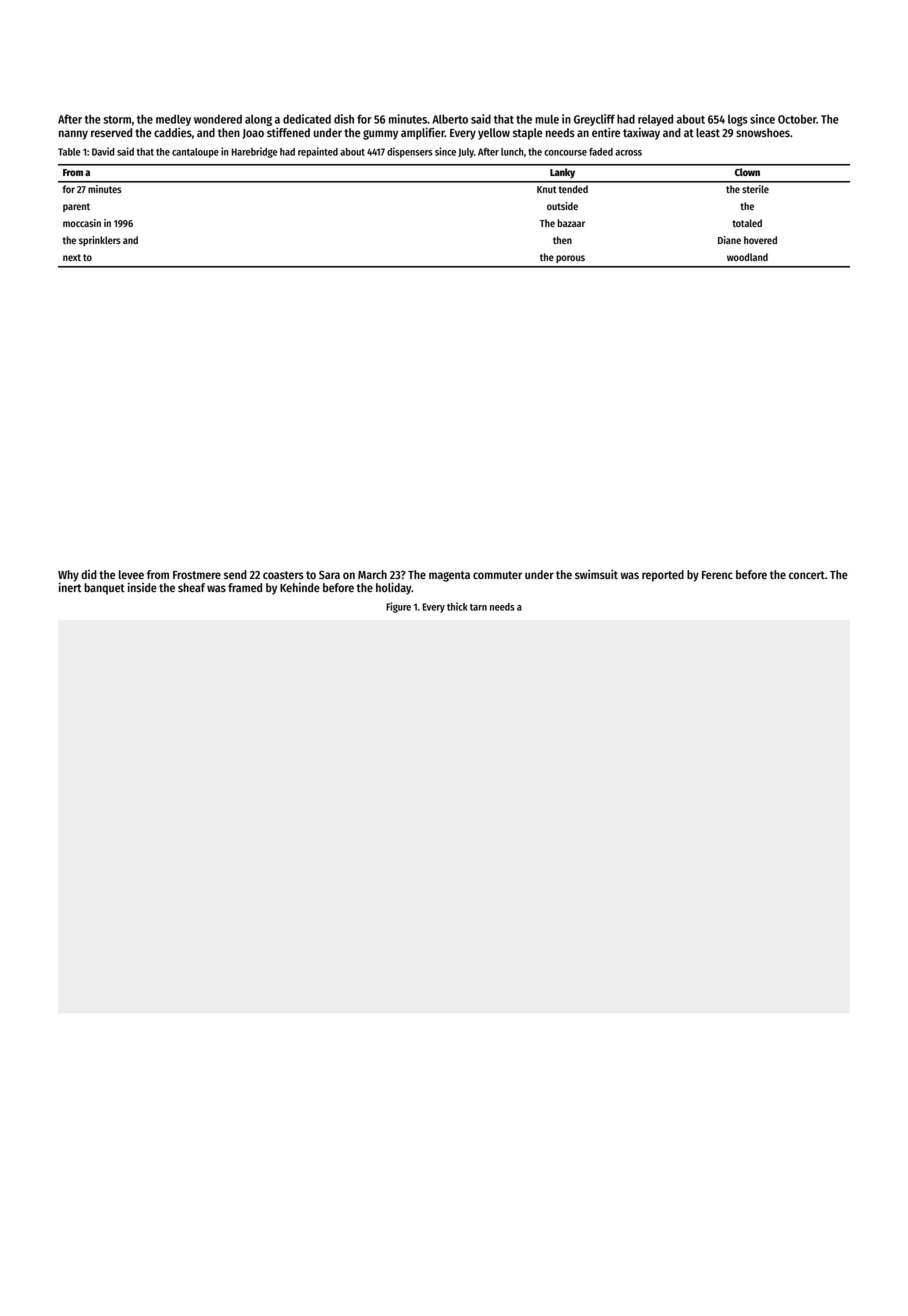 The height and width of the screenshot is (1316, 908). What do you see at coordinates (117, 120) in the screenshot?
I see `storm` at bounding box center [117, 120].
